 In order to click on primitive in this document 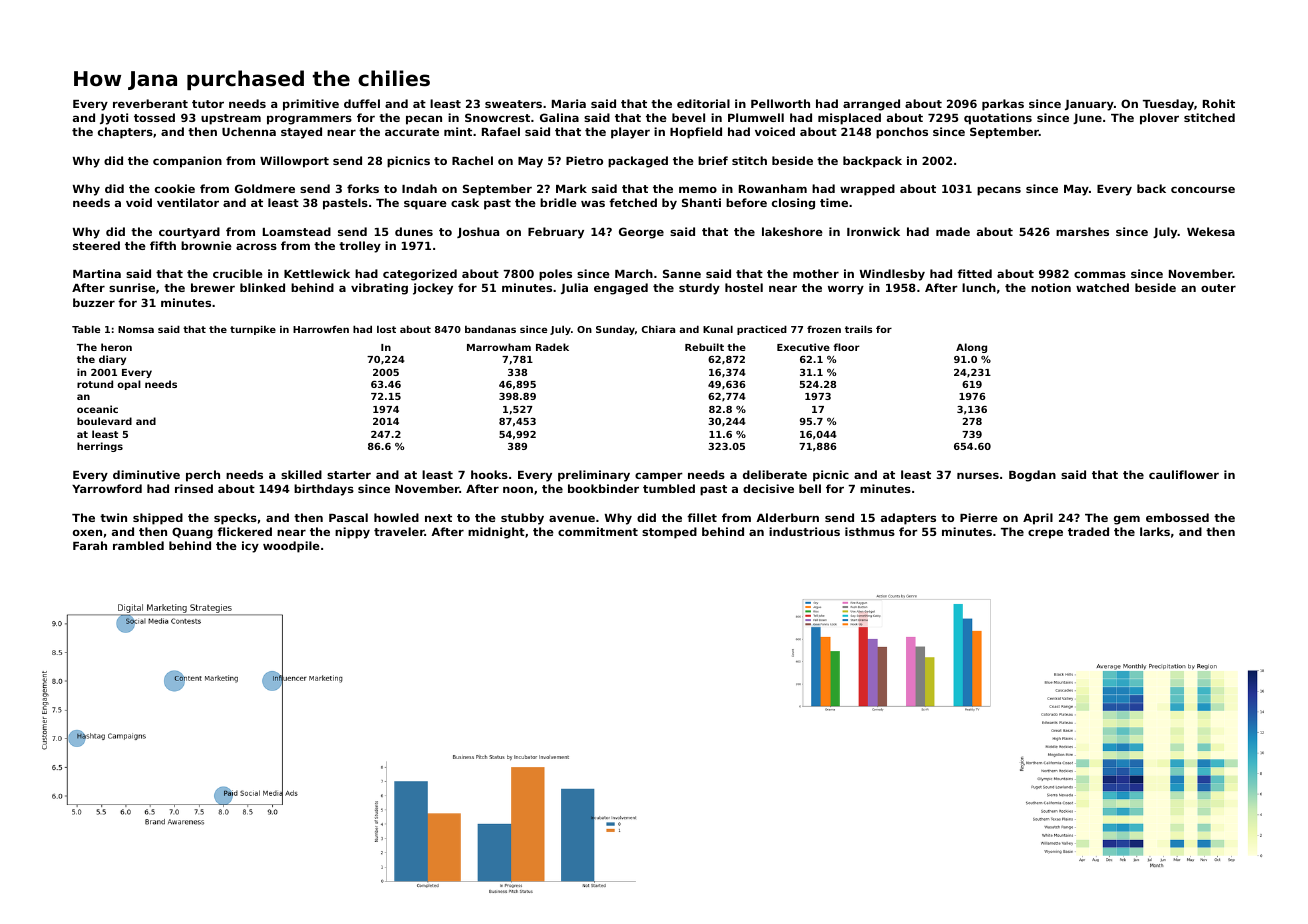, I will do `click(311, 105)`.
